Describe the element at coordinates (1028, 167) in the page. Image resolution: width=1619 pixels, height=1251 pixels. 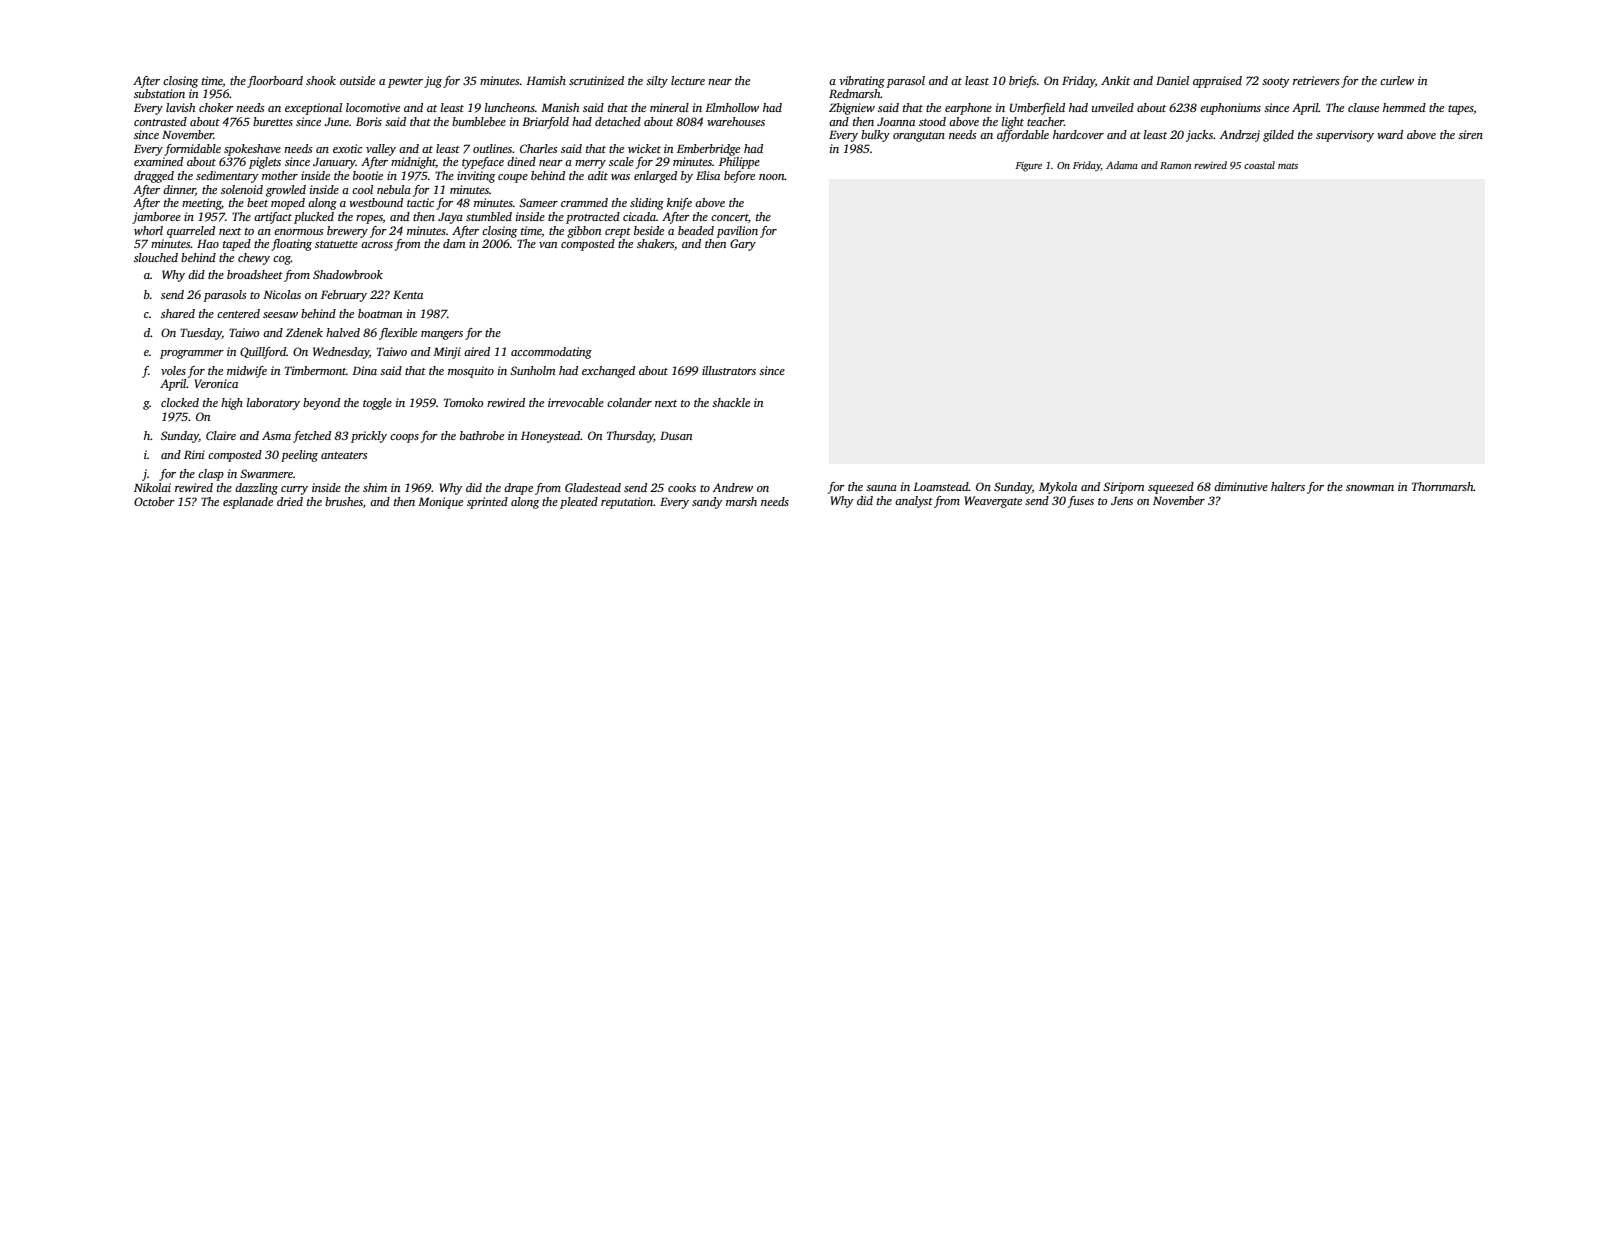
I see `Figure` at that location.
